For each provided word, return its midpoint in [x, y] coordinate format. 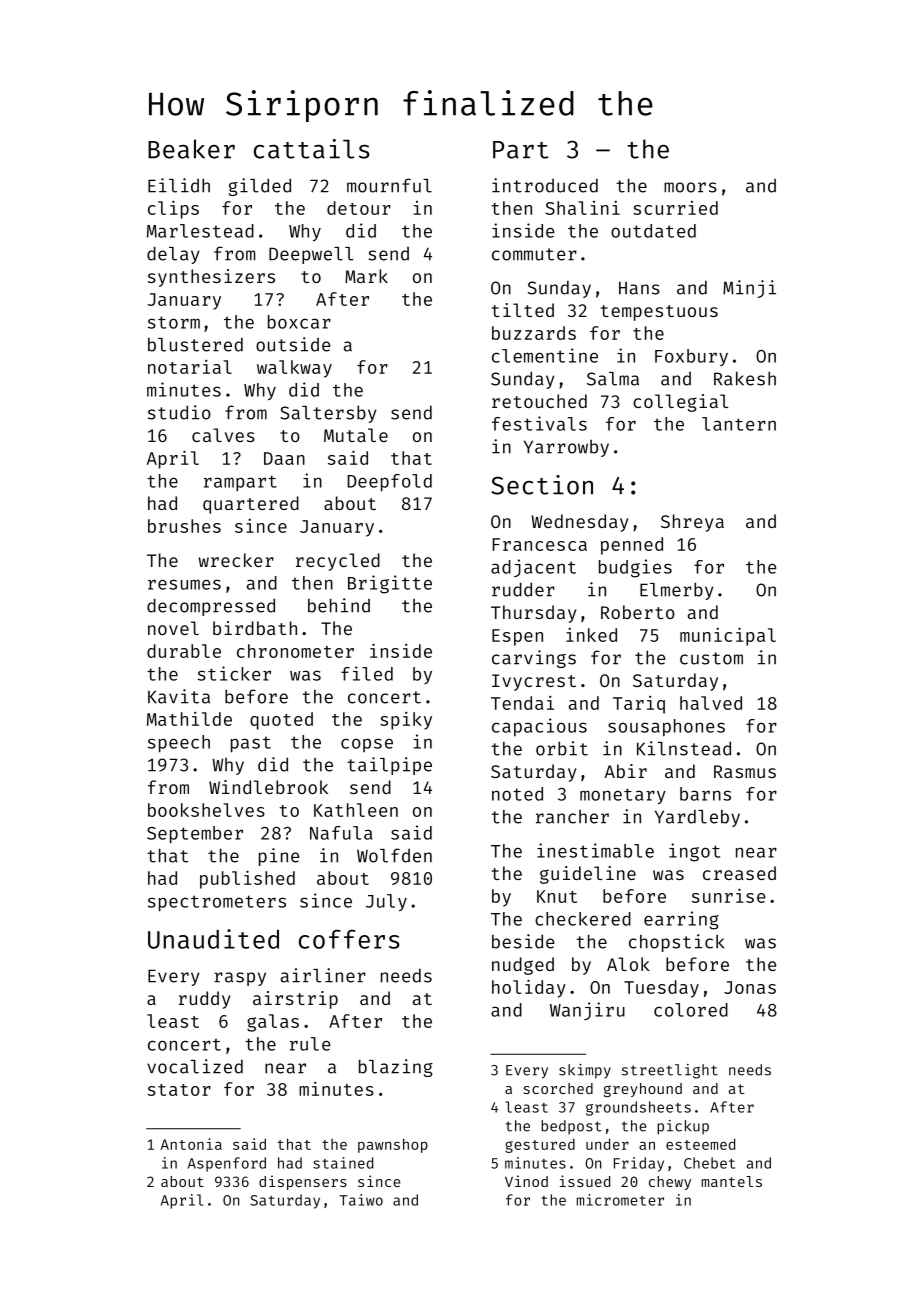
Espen [517, 637]
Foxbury [691, 357]
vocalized [195, 1066]
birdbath [255, 628]
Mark [366, 276]
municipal [728, 636]
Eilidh [179, 185]
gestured [540, 1145]
